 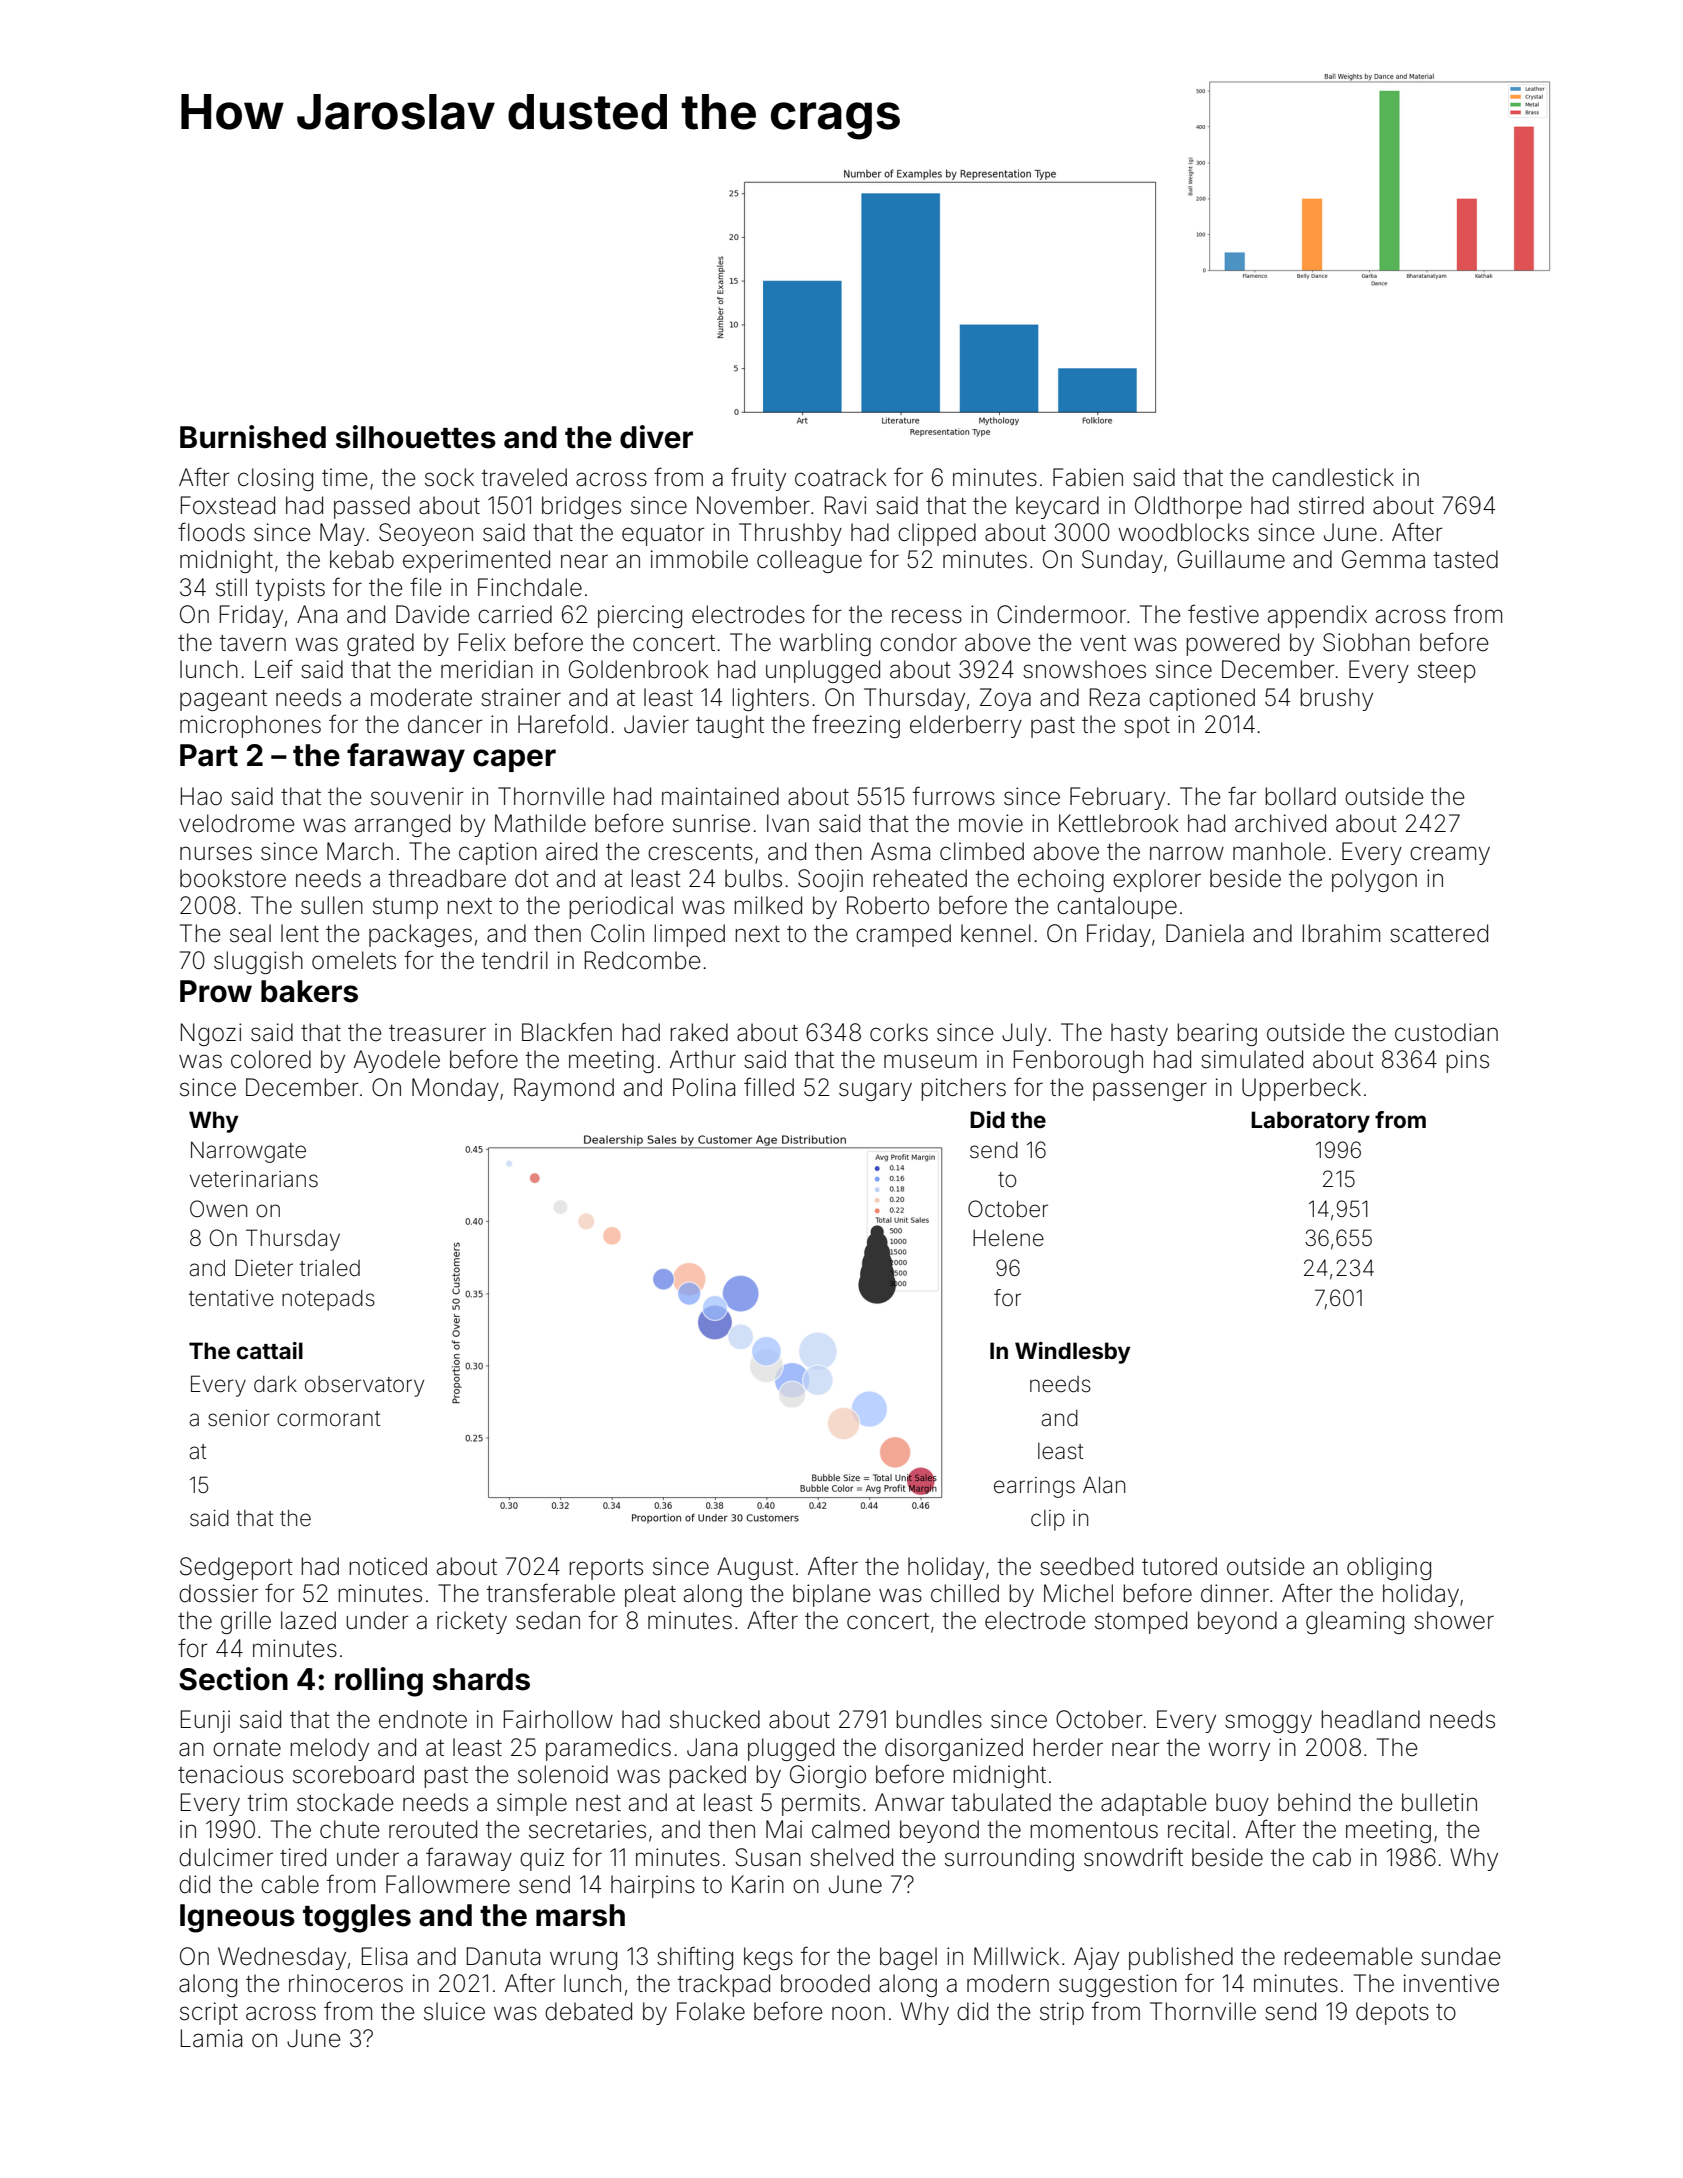 I want to click on Burnished, so click(x=253, y=437).
